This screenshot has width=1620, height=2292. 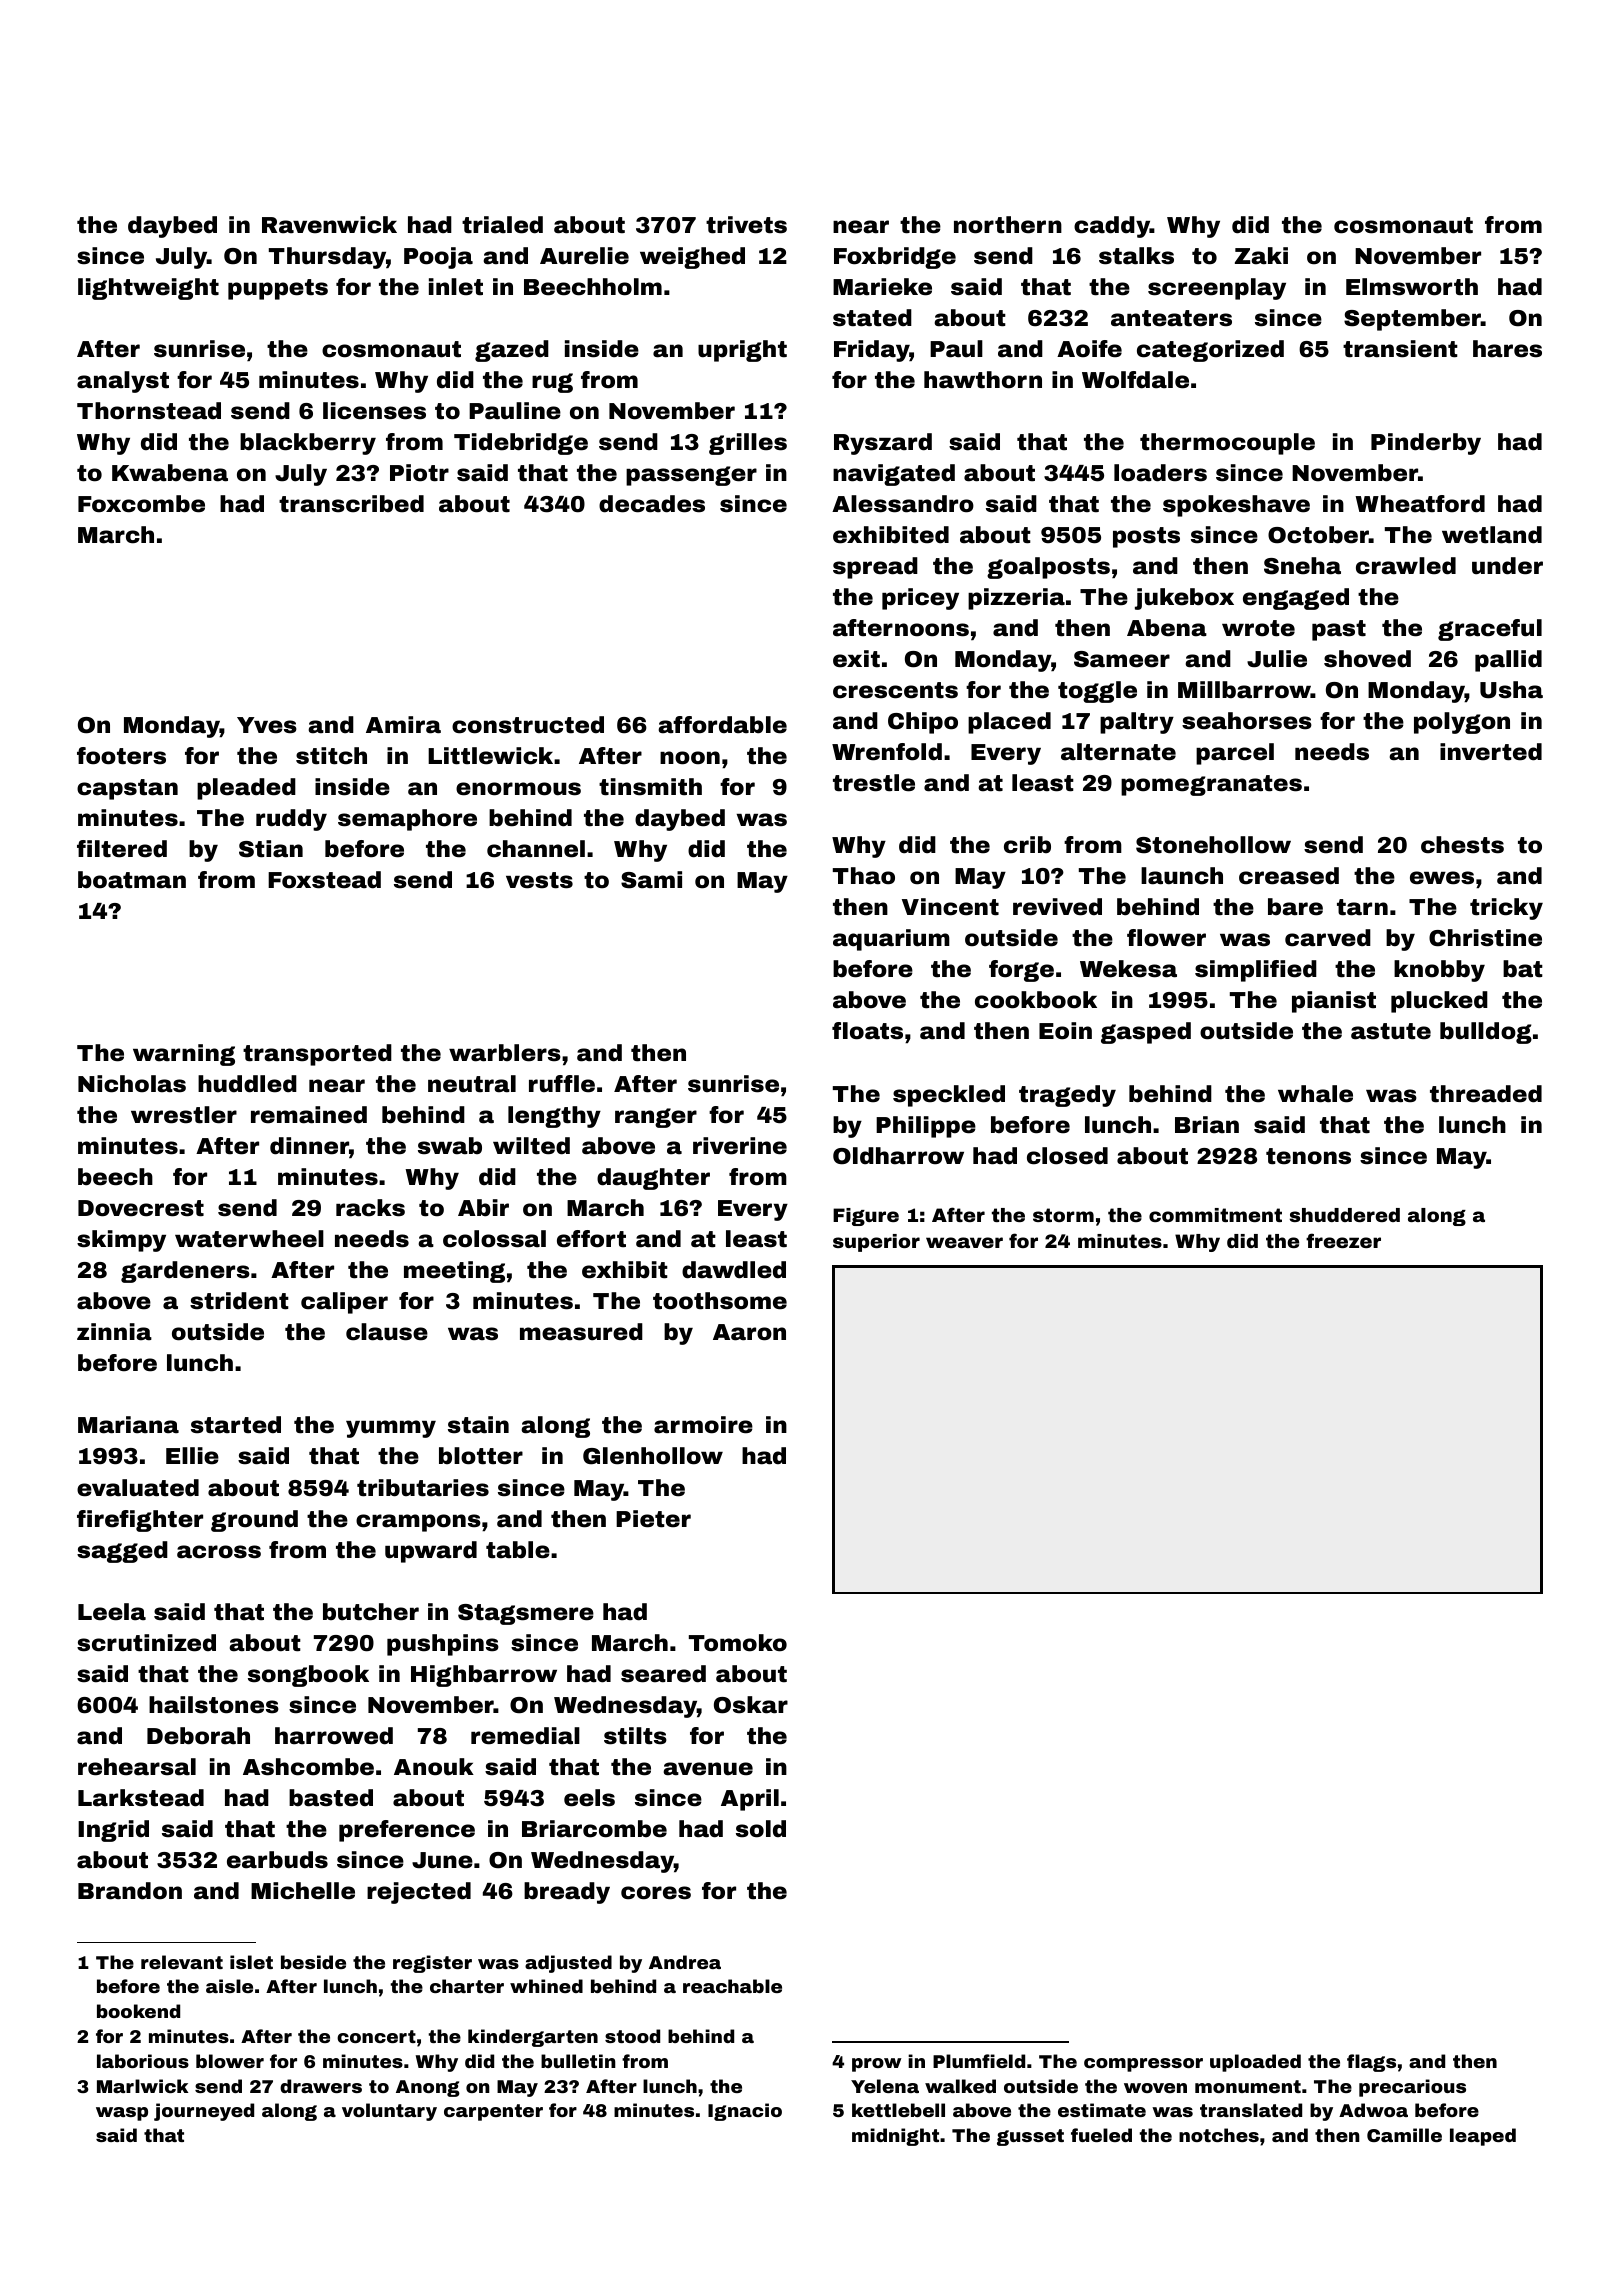 What do you see at coordinates (1244, 690) in the screenshot?
I see `Millbarrow` at bounding box center [1244, 690].
